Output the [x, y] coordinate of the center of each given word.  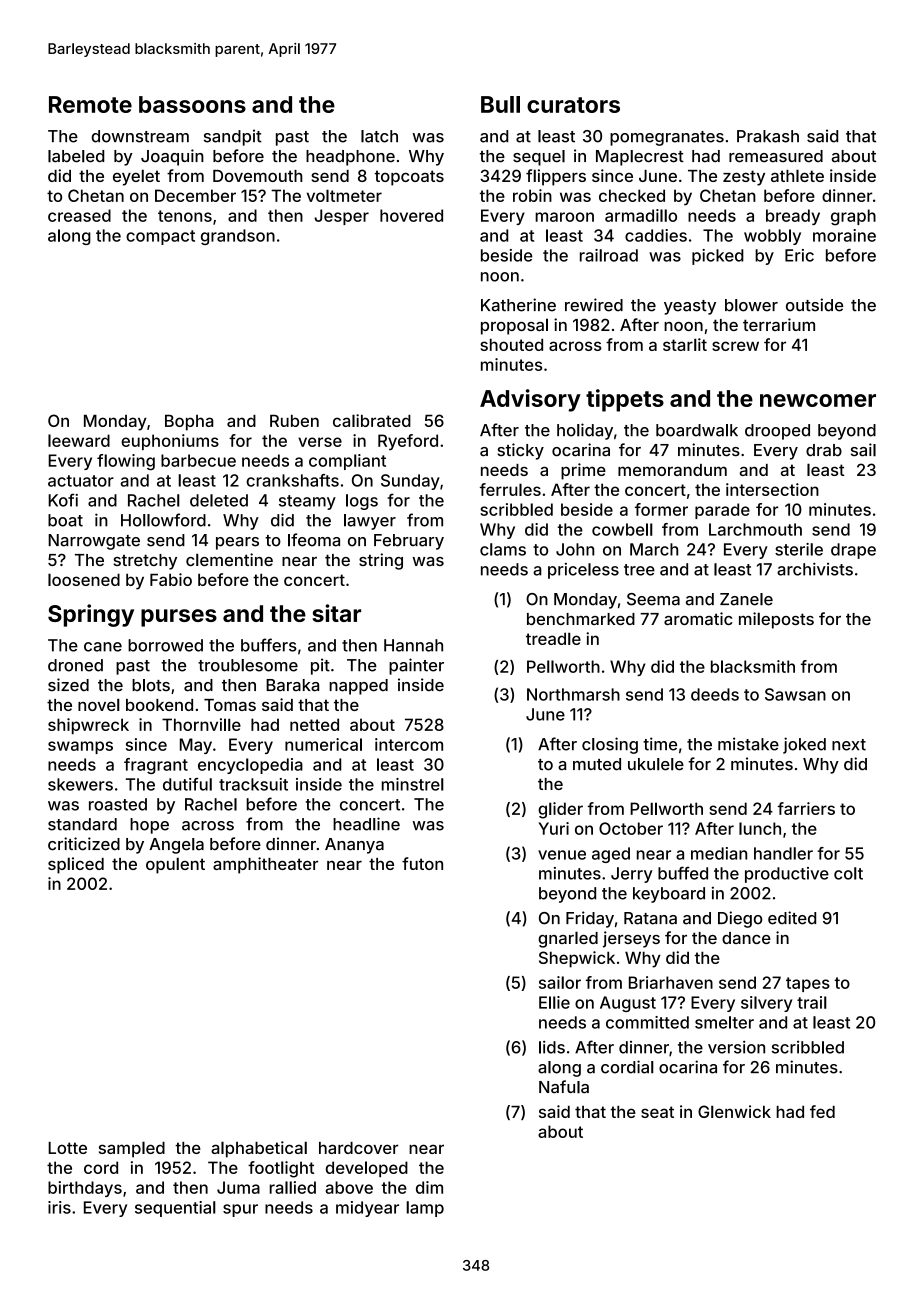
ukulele [656, 764]
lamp [425, 1209]
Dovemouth [258, 176]
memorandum [672, 470]
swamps [80, 747]
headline [366, 824]
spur [240, 1210]
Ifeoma [314, 540]
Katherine [518, 305]
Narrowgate [94, 542]
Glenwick [734, 1111]
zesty [744, 178]
